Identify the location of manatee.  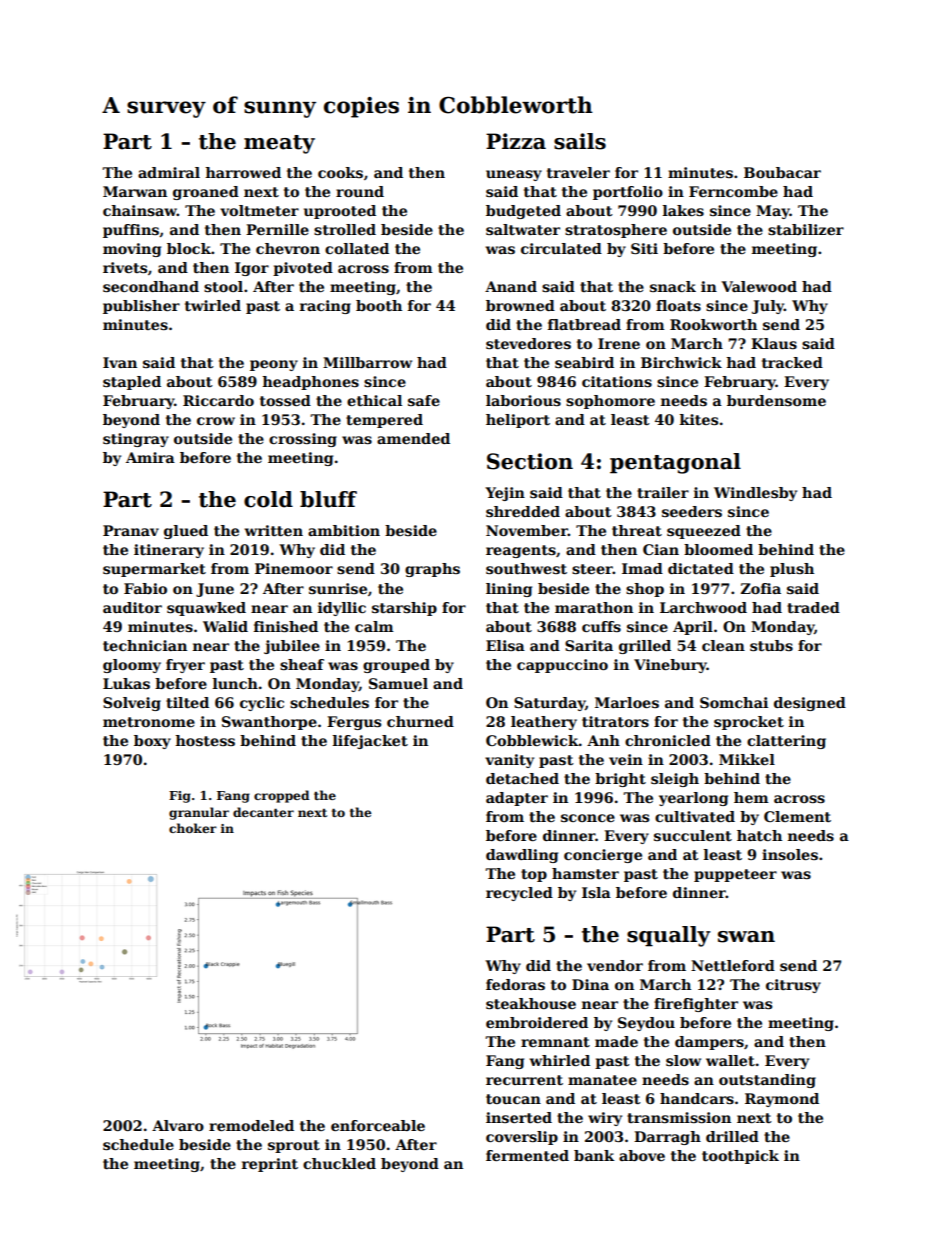
(602, 1080).
